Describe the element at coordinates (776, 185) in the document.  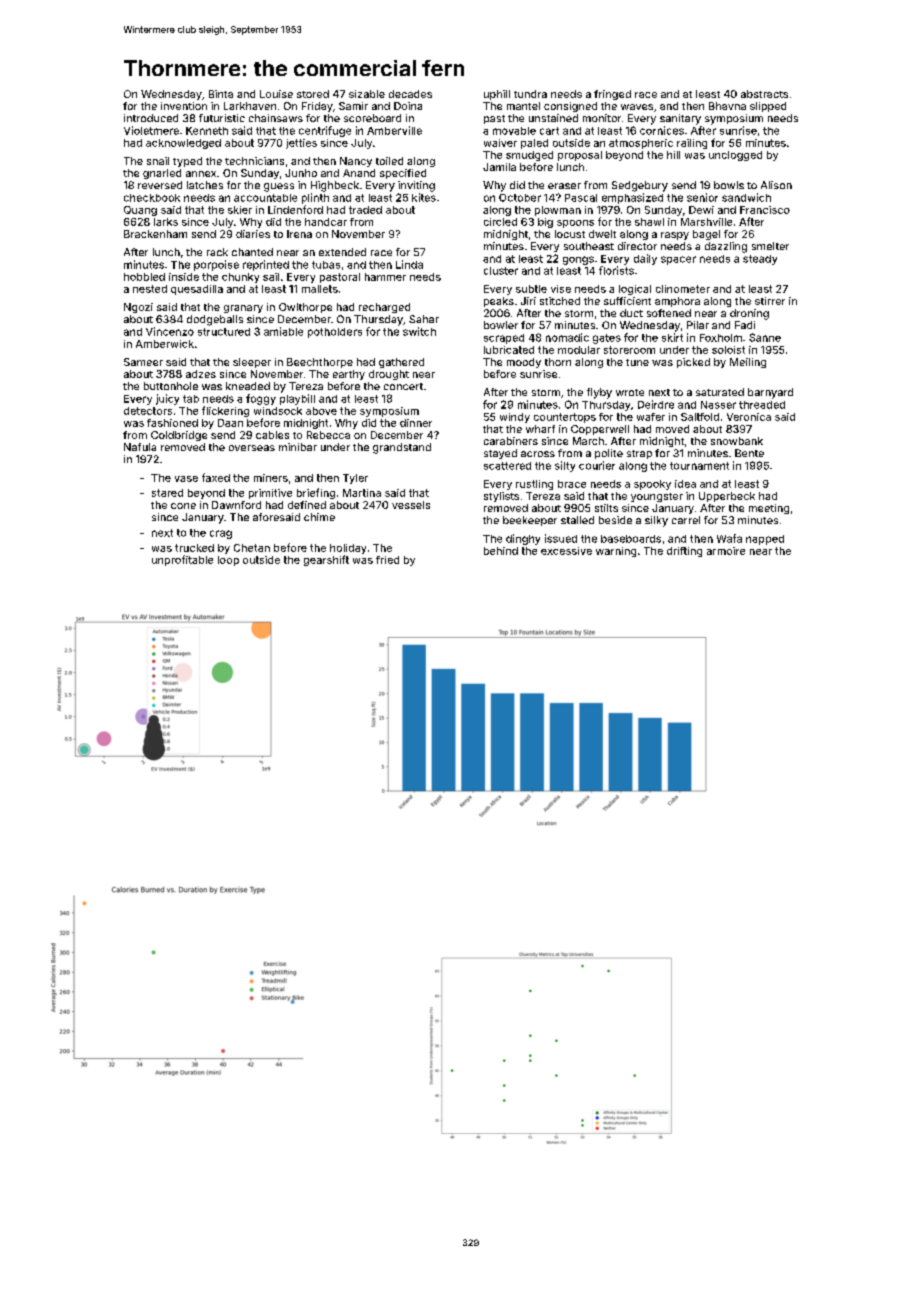
I see `Alison` at that location.
